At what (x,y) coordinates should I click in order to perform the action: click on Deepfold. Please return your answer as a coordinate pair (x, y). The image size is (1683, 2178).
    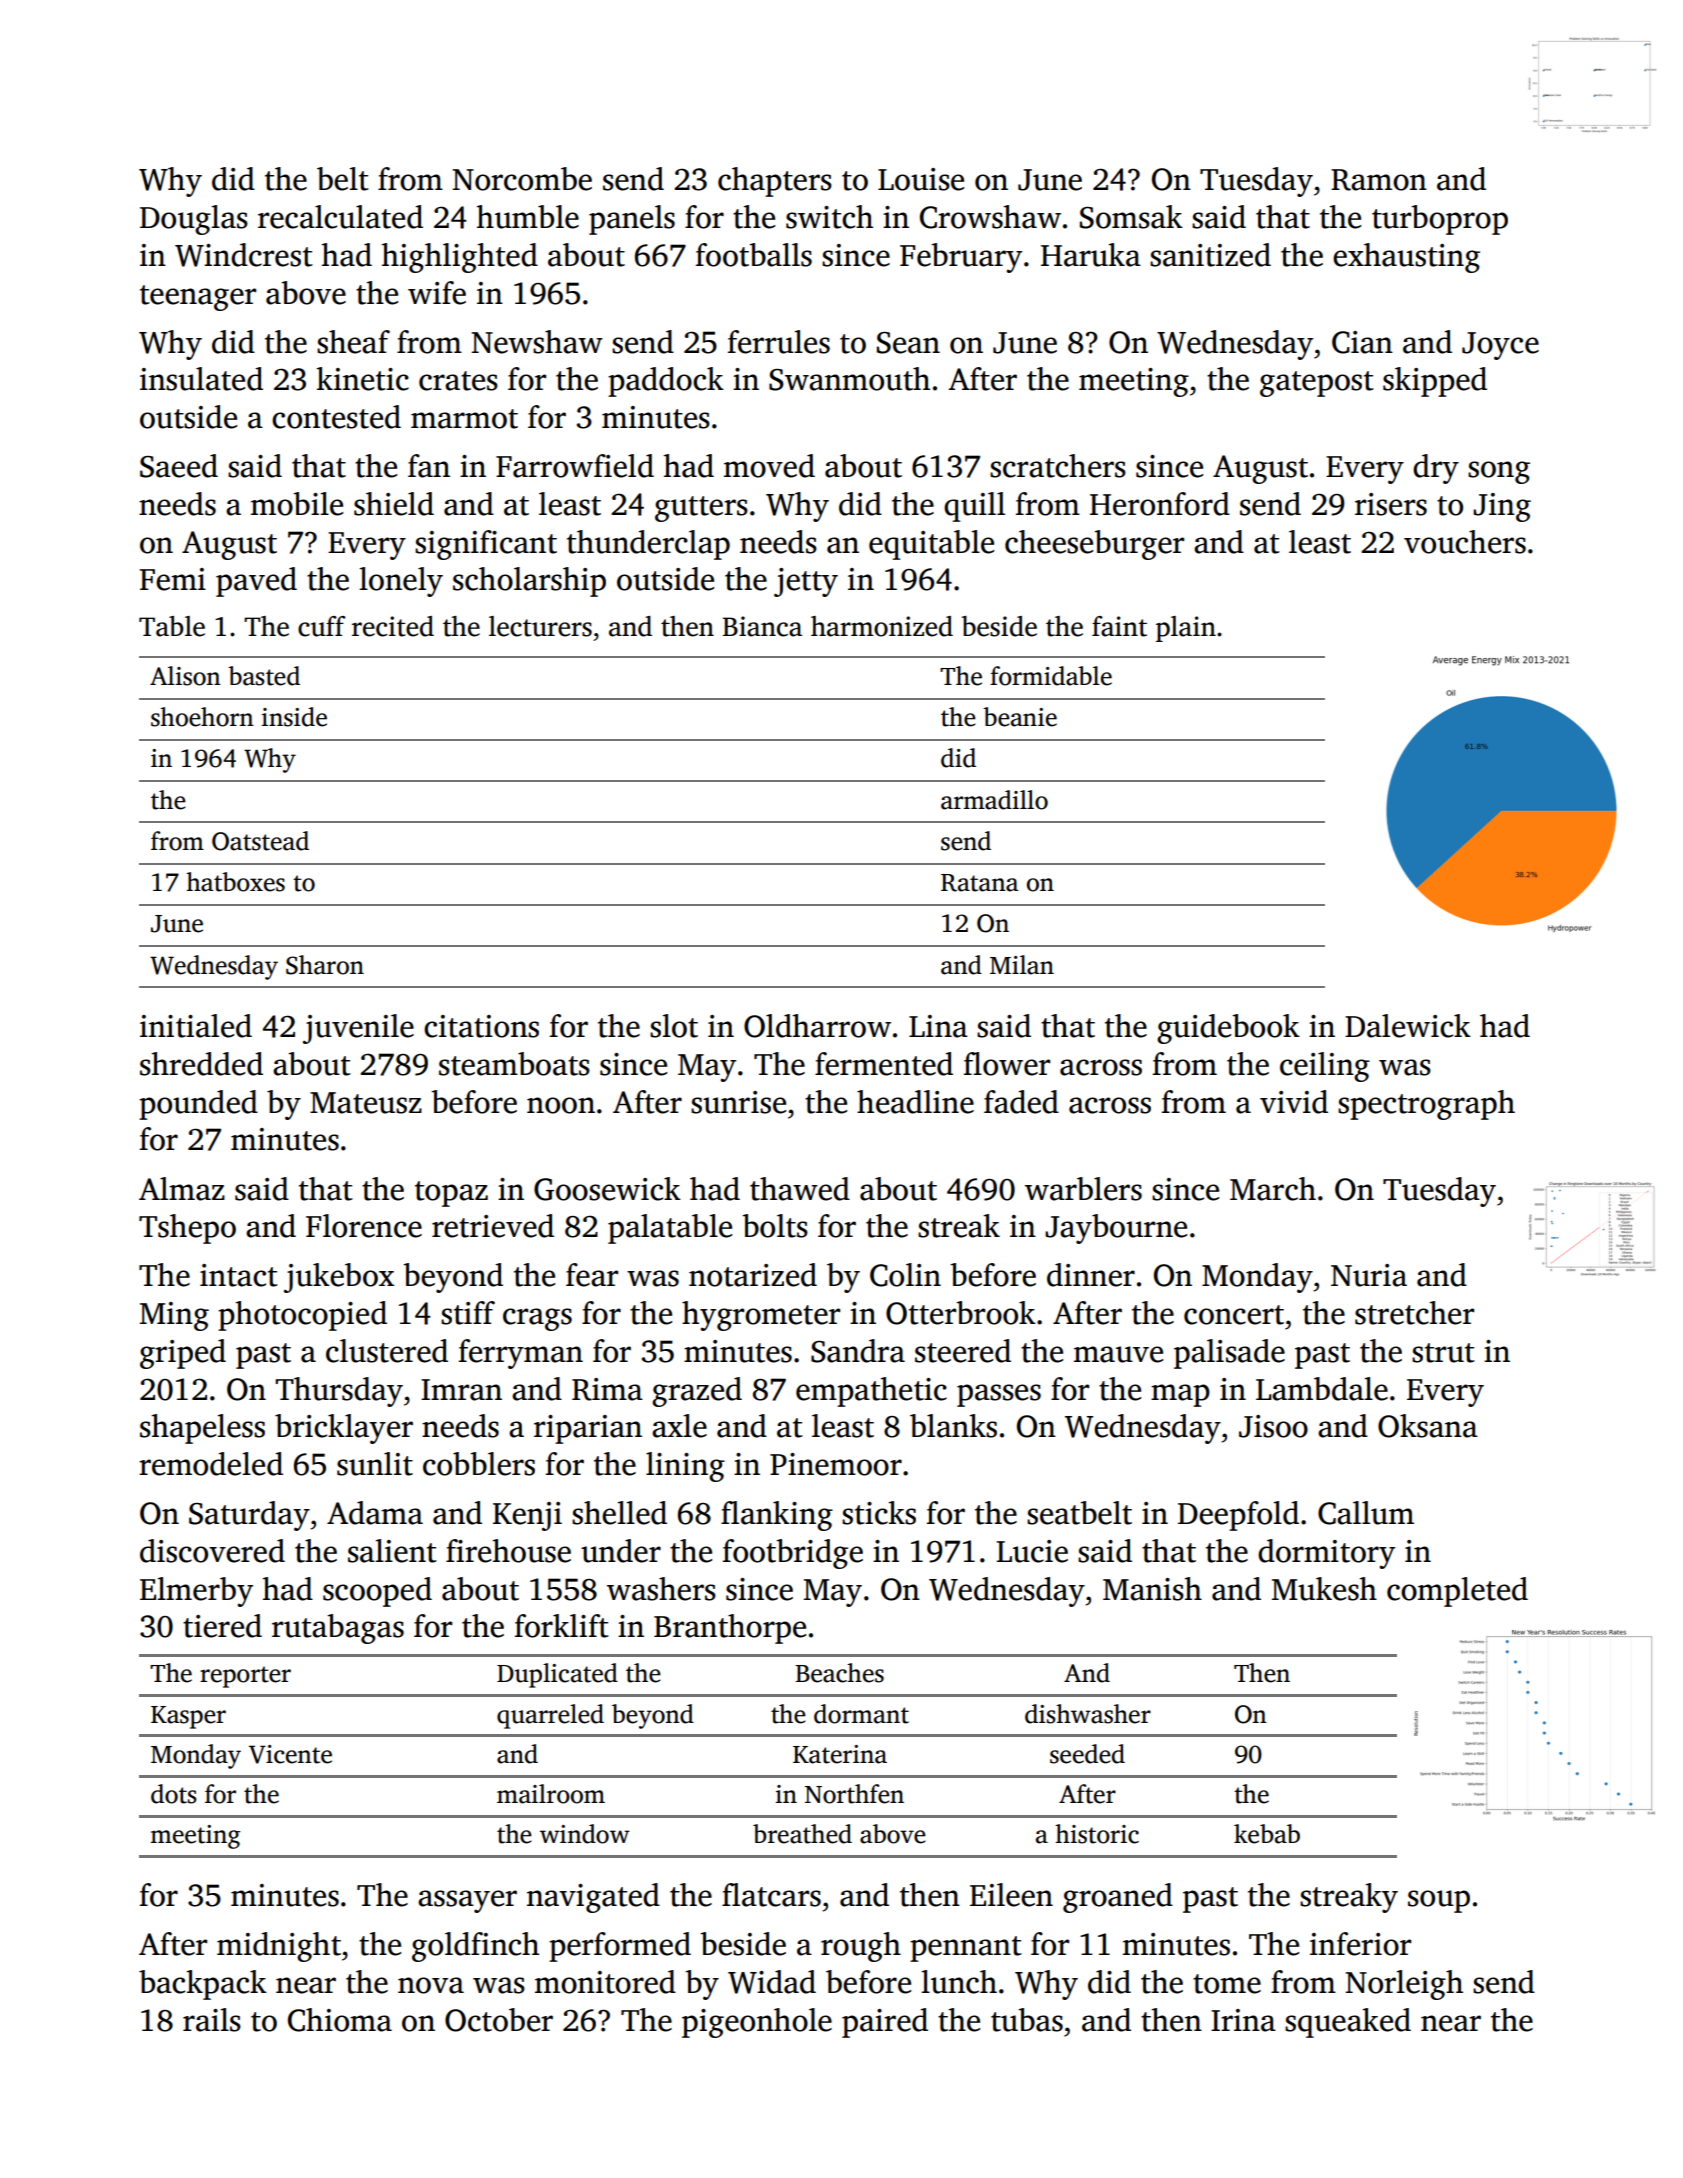
    Looking at the image, I should click on (1238, 1516).
